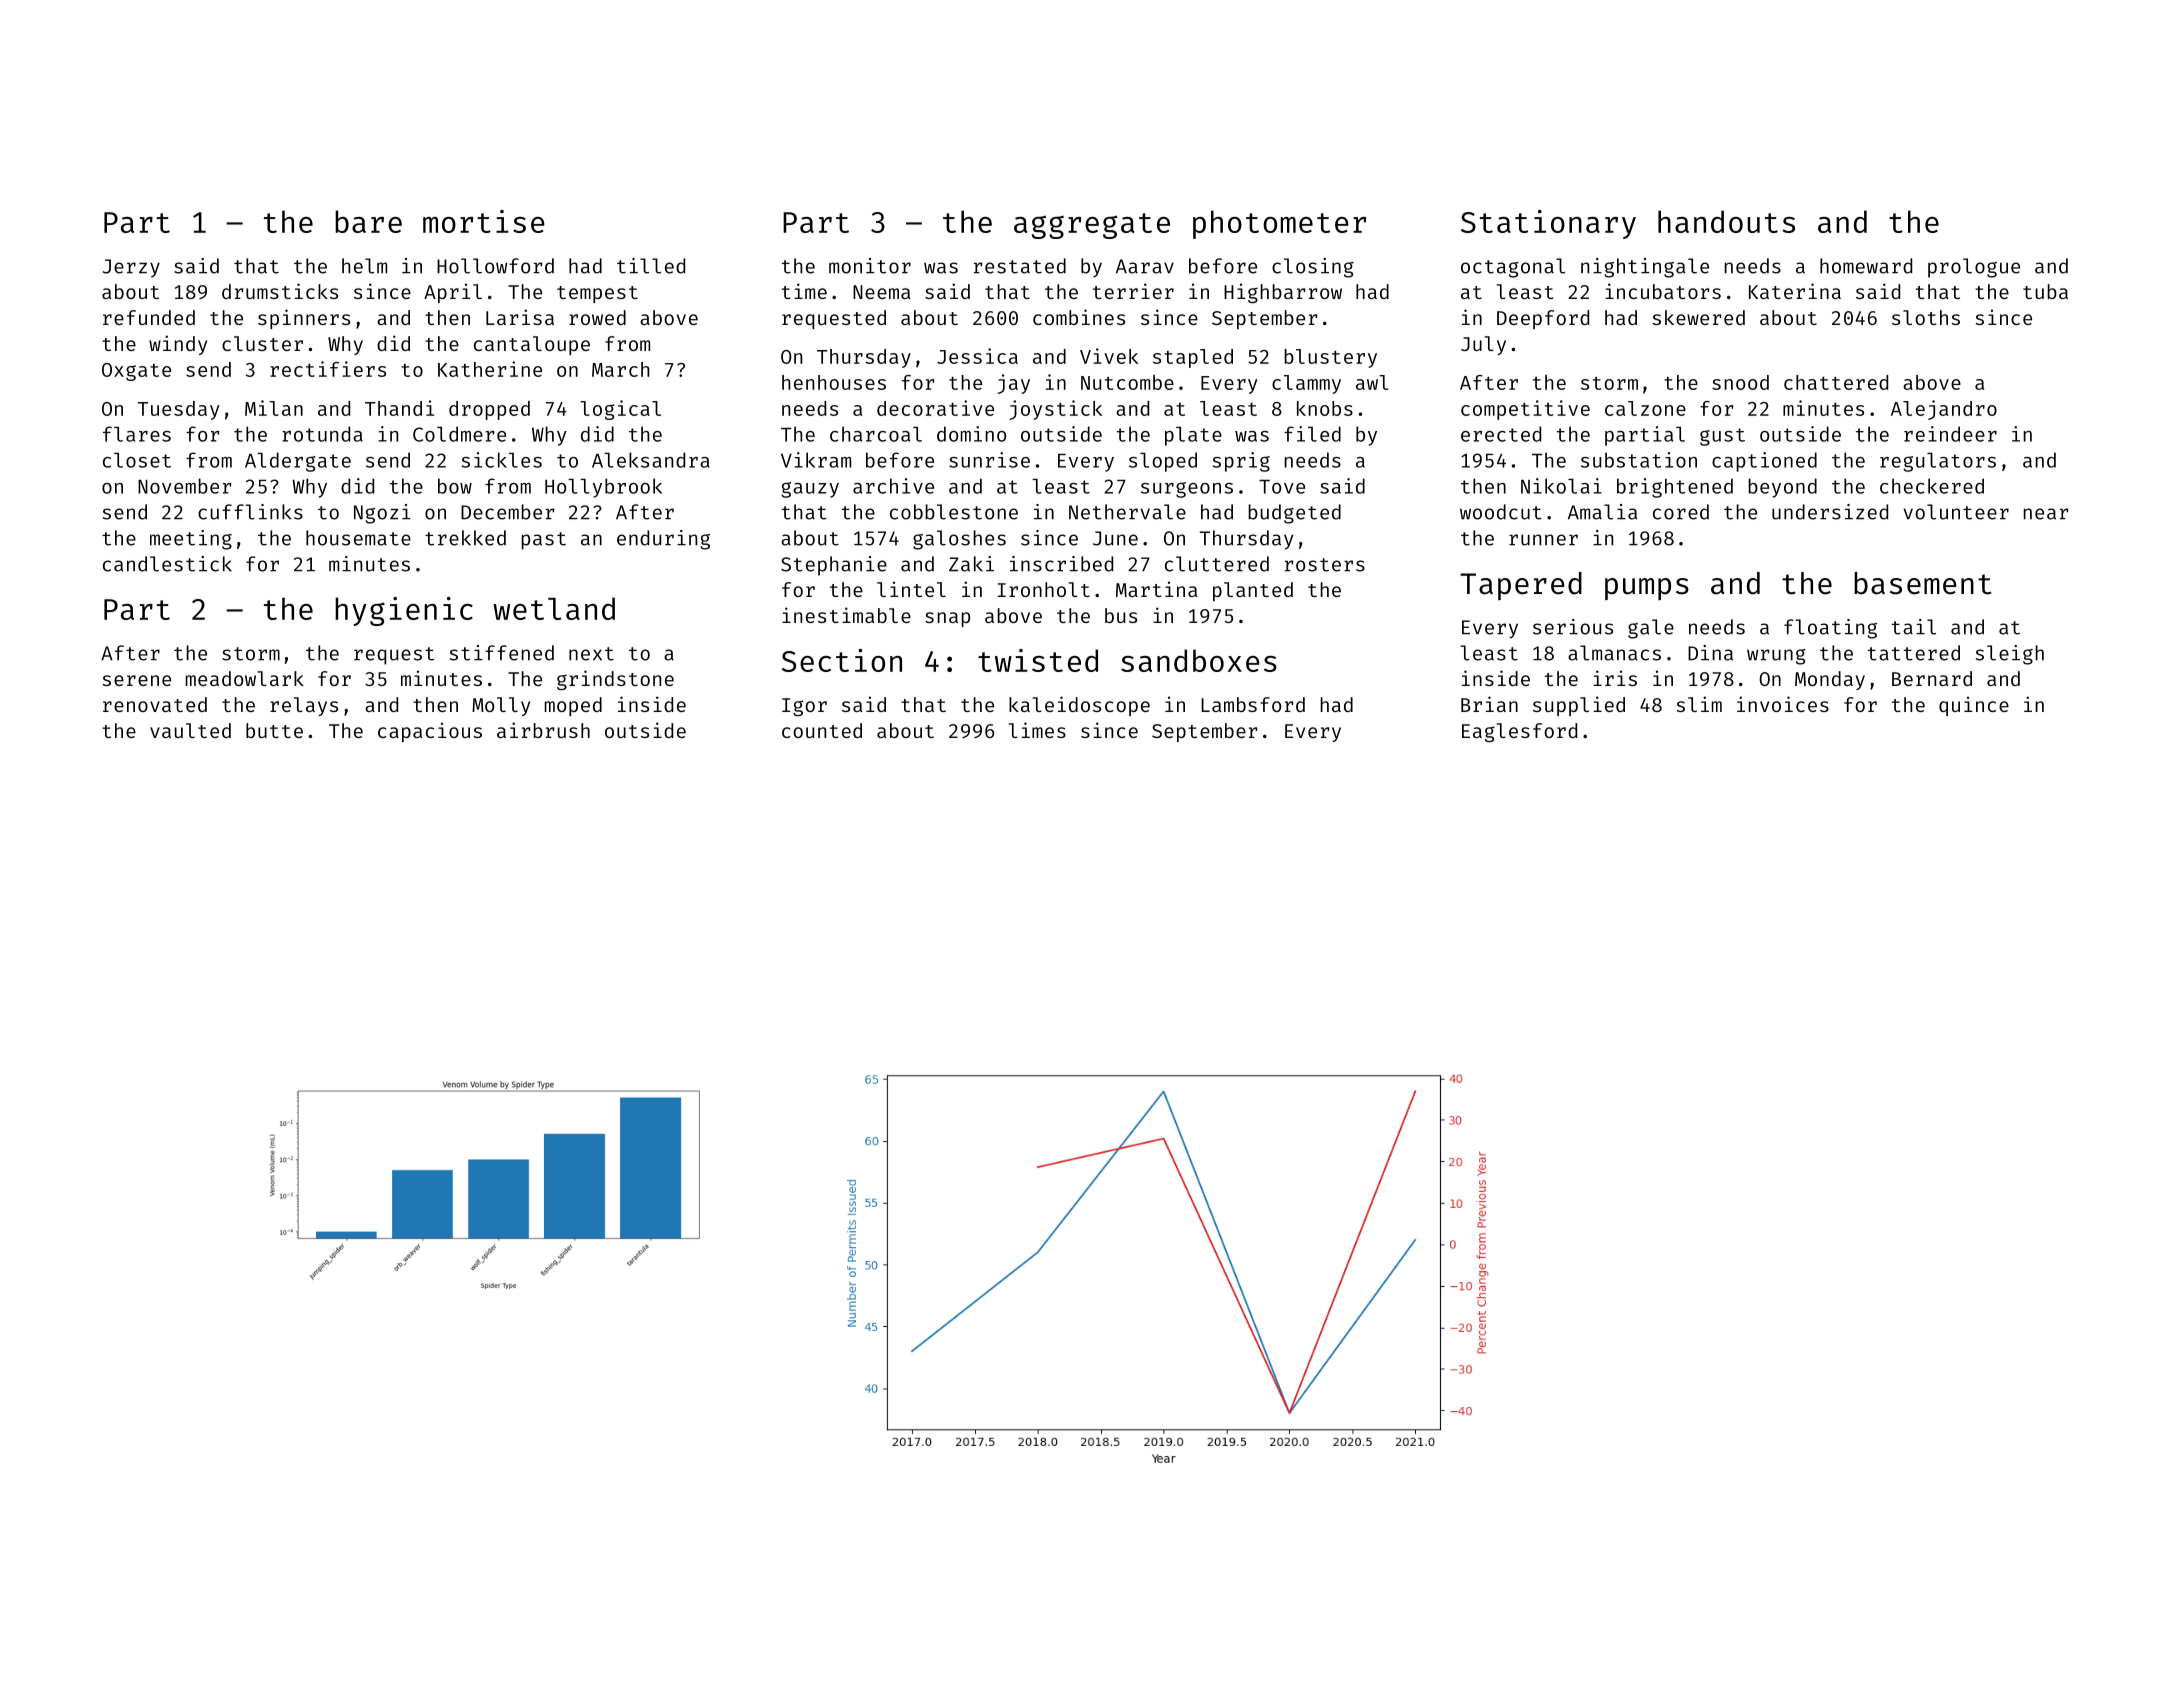  What do you see at coordinates (954, 512) in the screenshot?
I see `cobblestone` at bounding box center [954, 512].
